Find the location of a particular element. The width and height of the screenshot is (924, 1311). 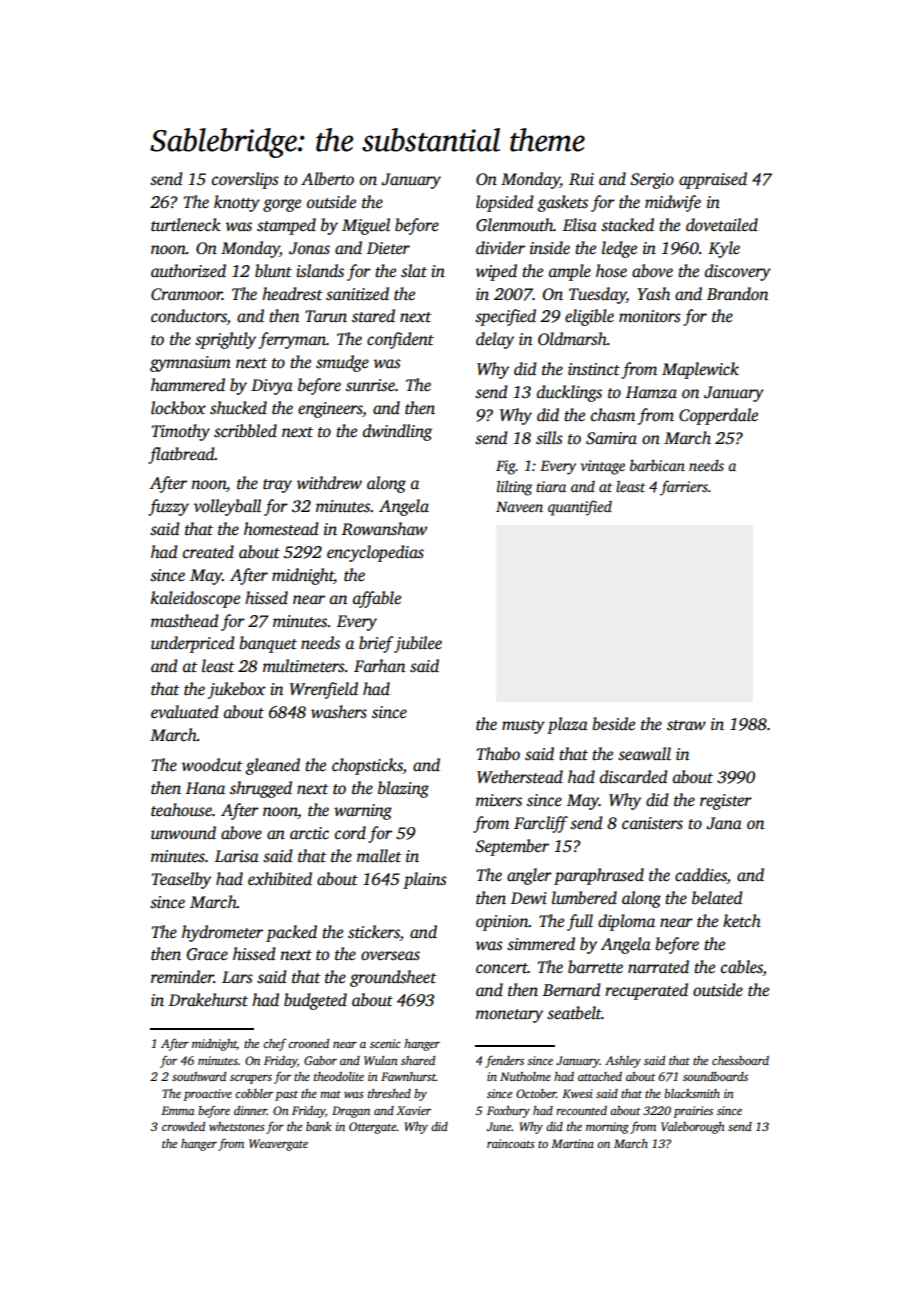

scenic is located at coordinates (385, 1043).
